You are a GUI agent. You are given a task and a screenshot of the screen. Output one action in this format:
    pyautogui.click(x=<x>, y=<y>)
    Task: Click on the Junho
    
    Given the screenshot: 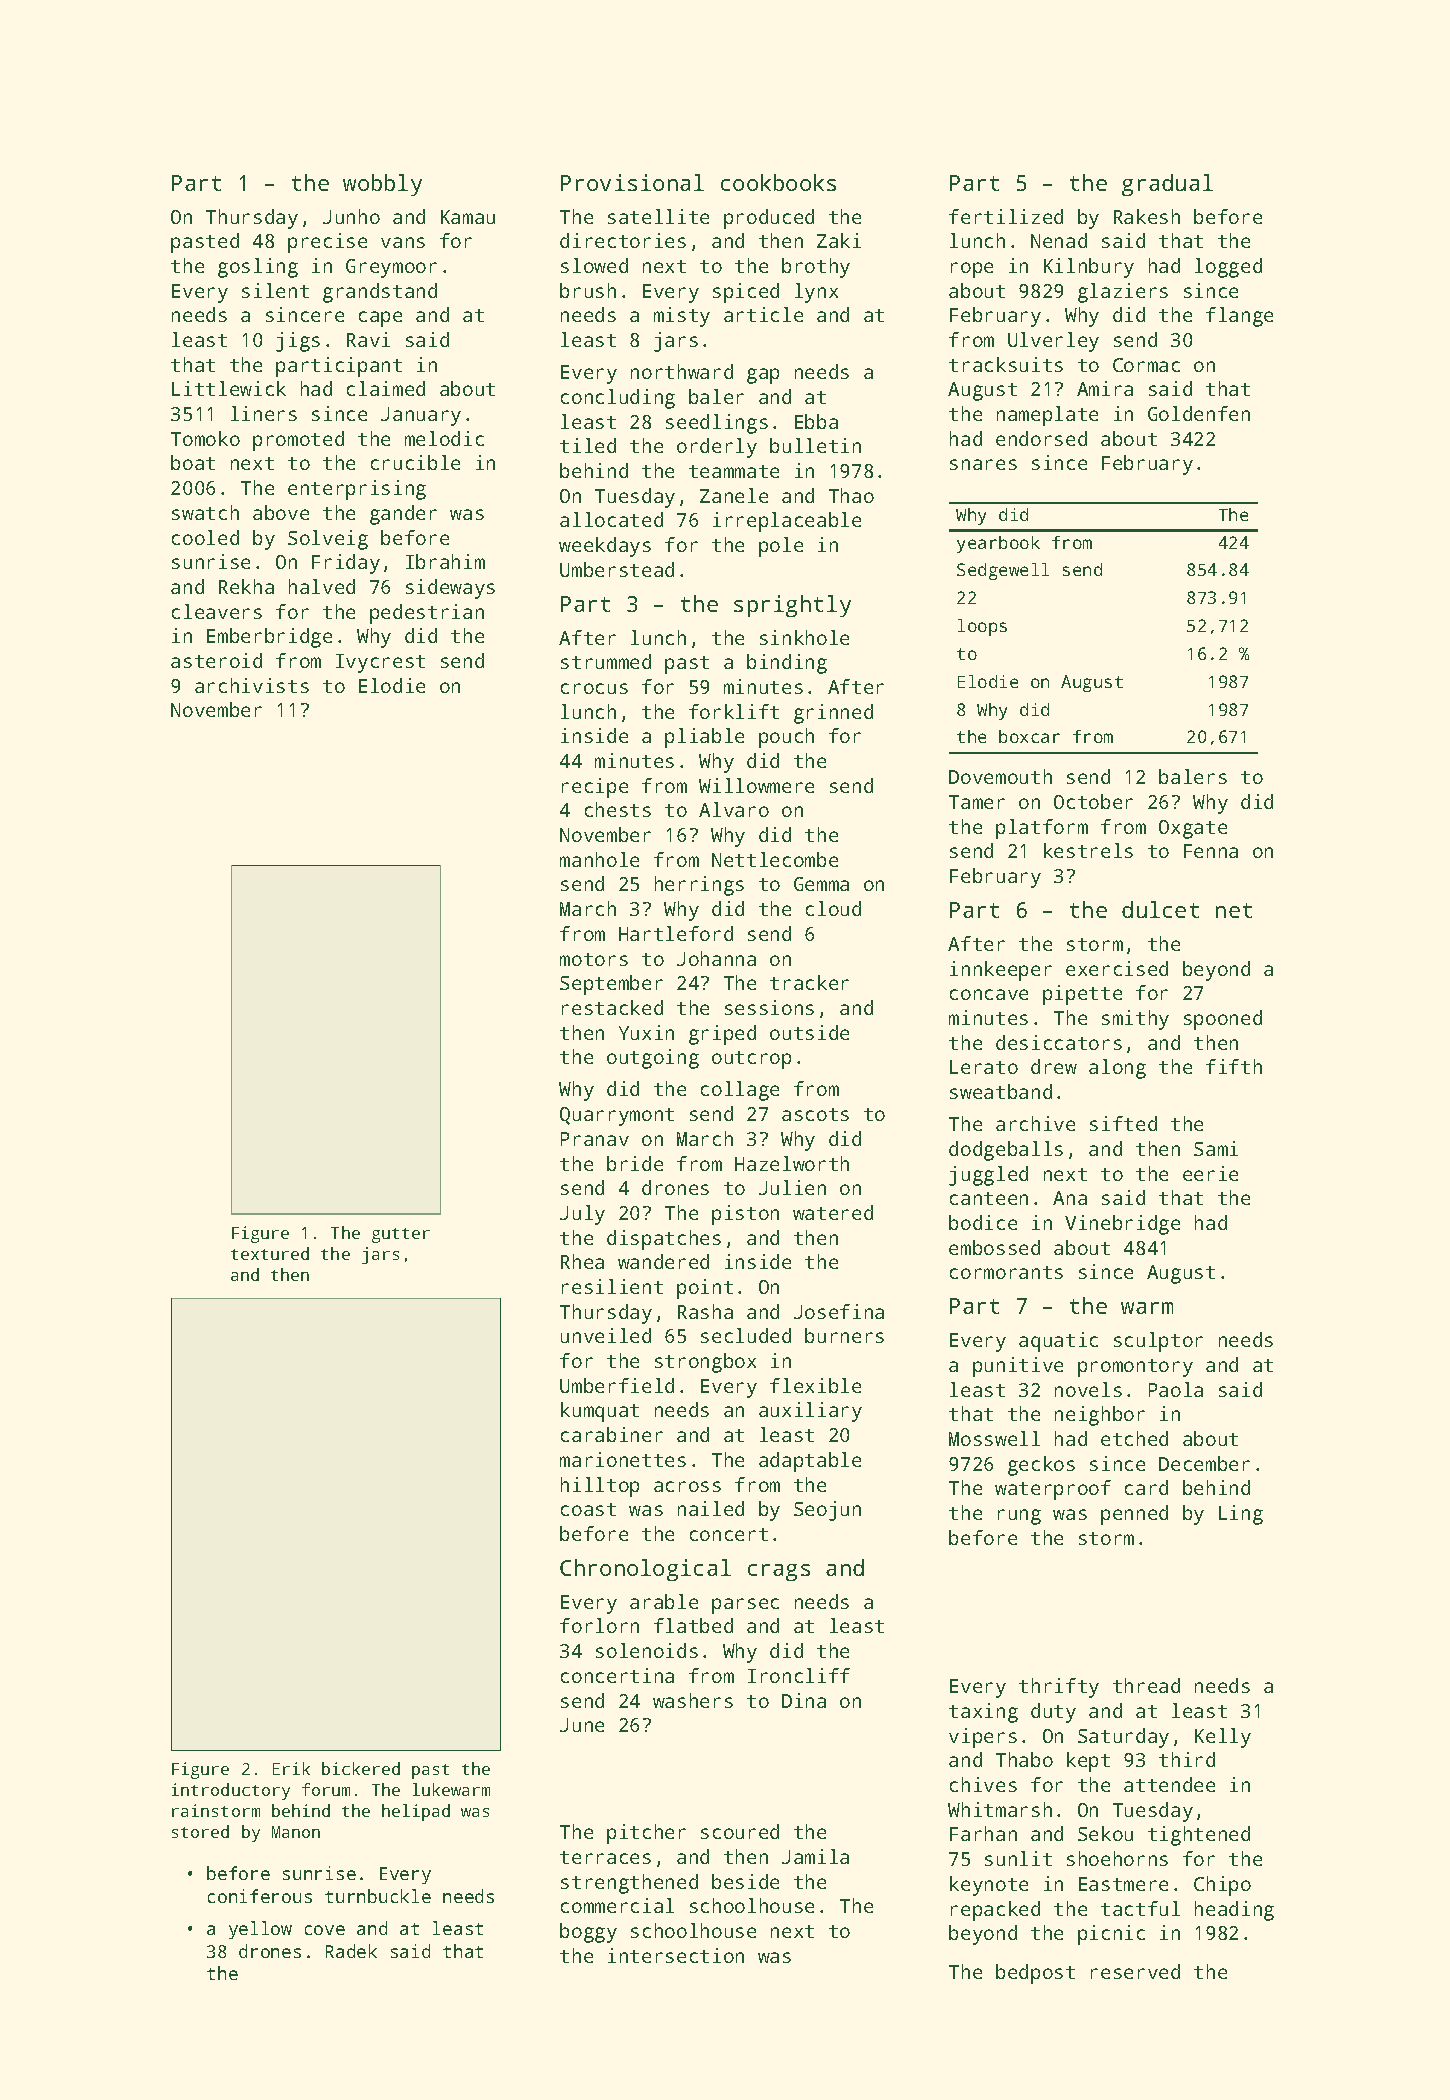 What is the action you would take?
    pyautogui.click(x=351, y=216)
